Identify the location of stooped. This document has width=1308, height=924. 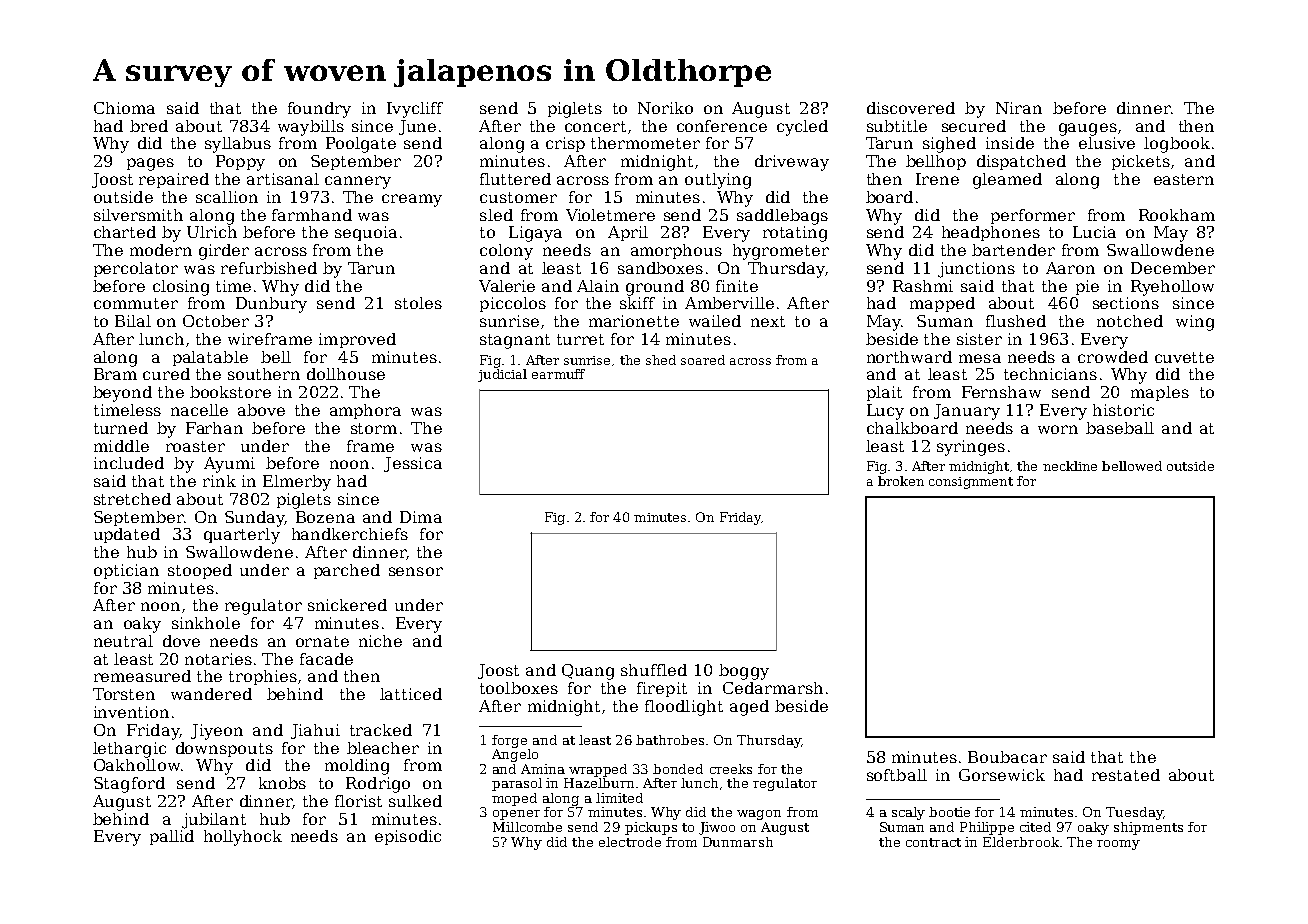
(200, 571).
